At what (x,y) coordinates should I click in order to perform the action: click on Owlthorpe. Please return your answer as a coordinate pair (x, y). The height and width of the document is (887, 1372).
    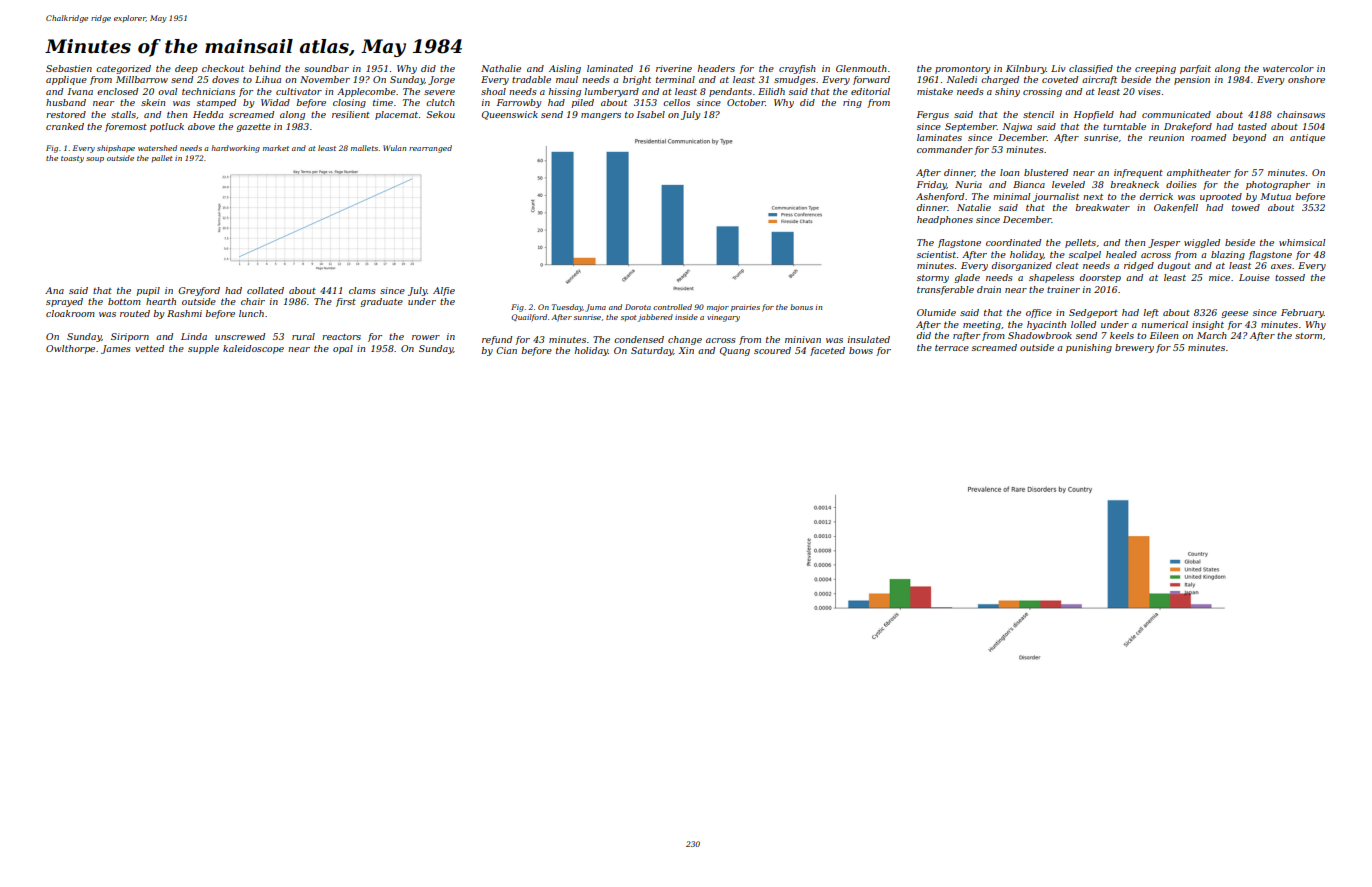
    Looking at the image, I should click on (70, 349).
